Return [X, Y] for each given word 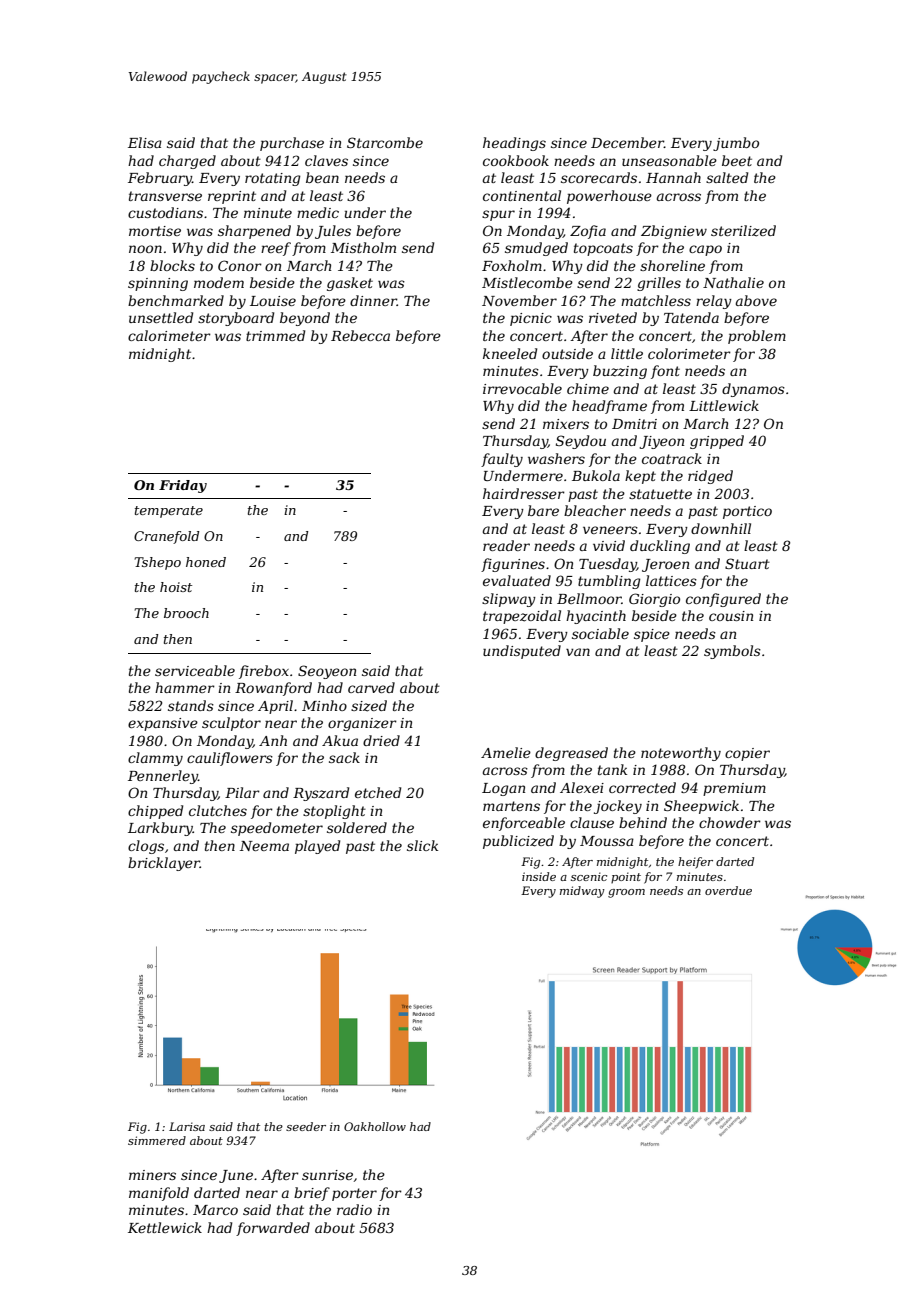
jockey [618, 807]
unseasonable [669, 160]
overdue [728, 890]
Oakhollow [375, 1126]
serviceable [195, 670]
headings [514, 144]
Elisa [145, 142]
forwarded [273, 1229]
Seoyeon [327, 672]
